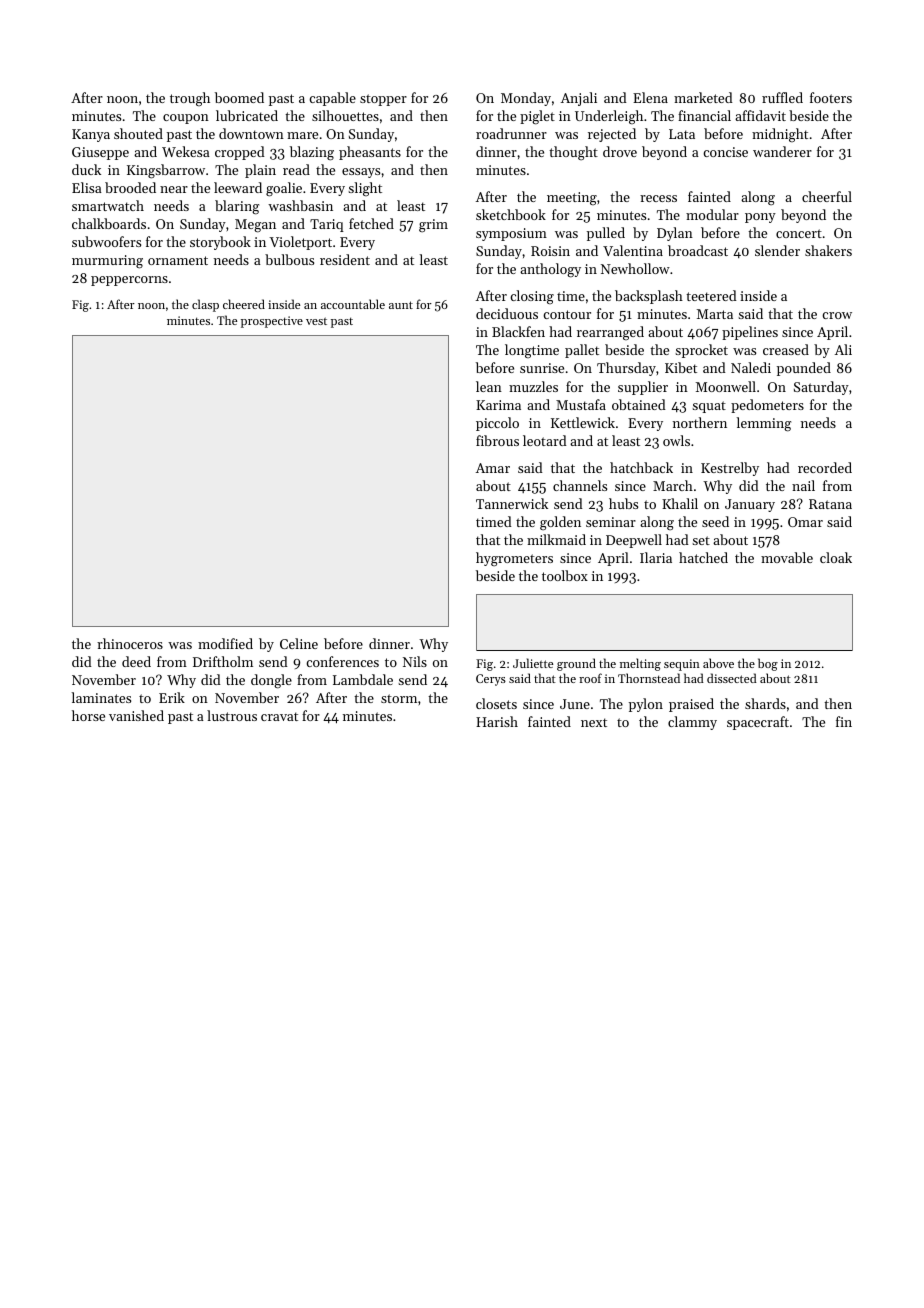  Describe the element at coordinates (787, 557) in the image. I see `movable` at that location.
